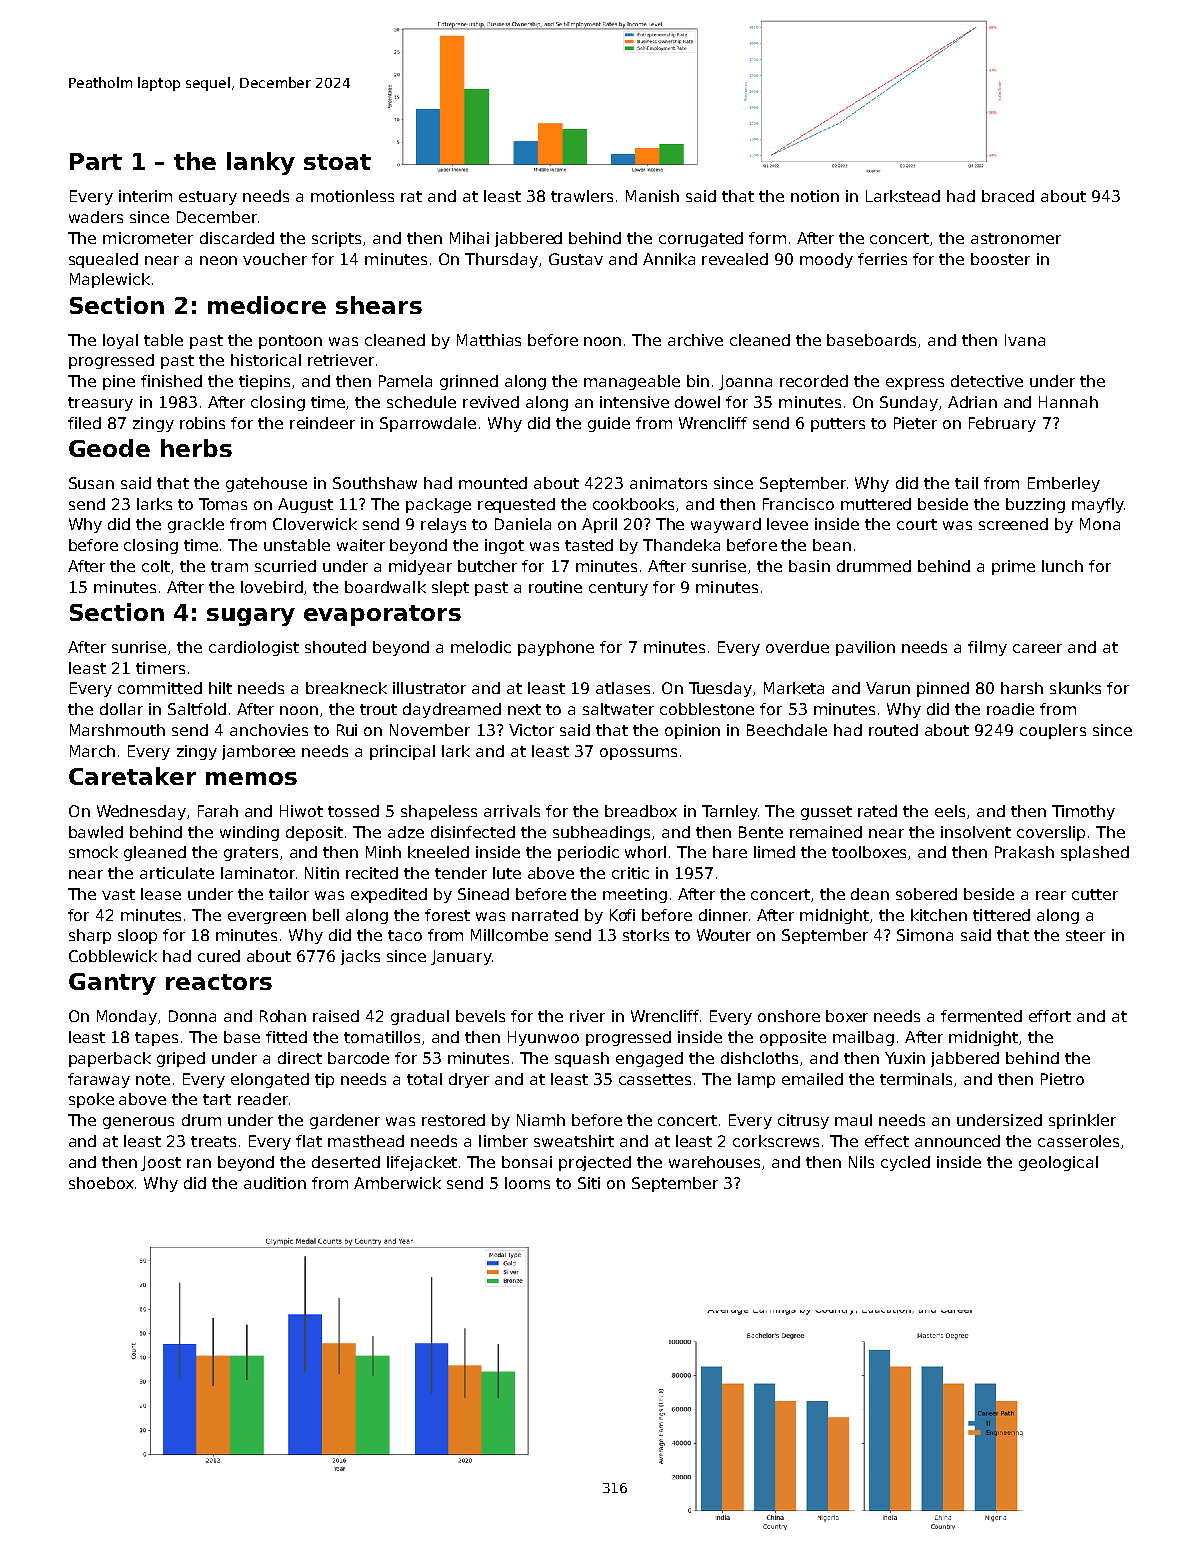 This document has height=1557, width=1203. What do you see at coordinates (337, 162) in the document?
I see `stoat` at bounding box center [337, 162].
